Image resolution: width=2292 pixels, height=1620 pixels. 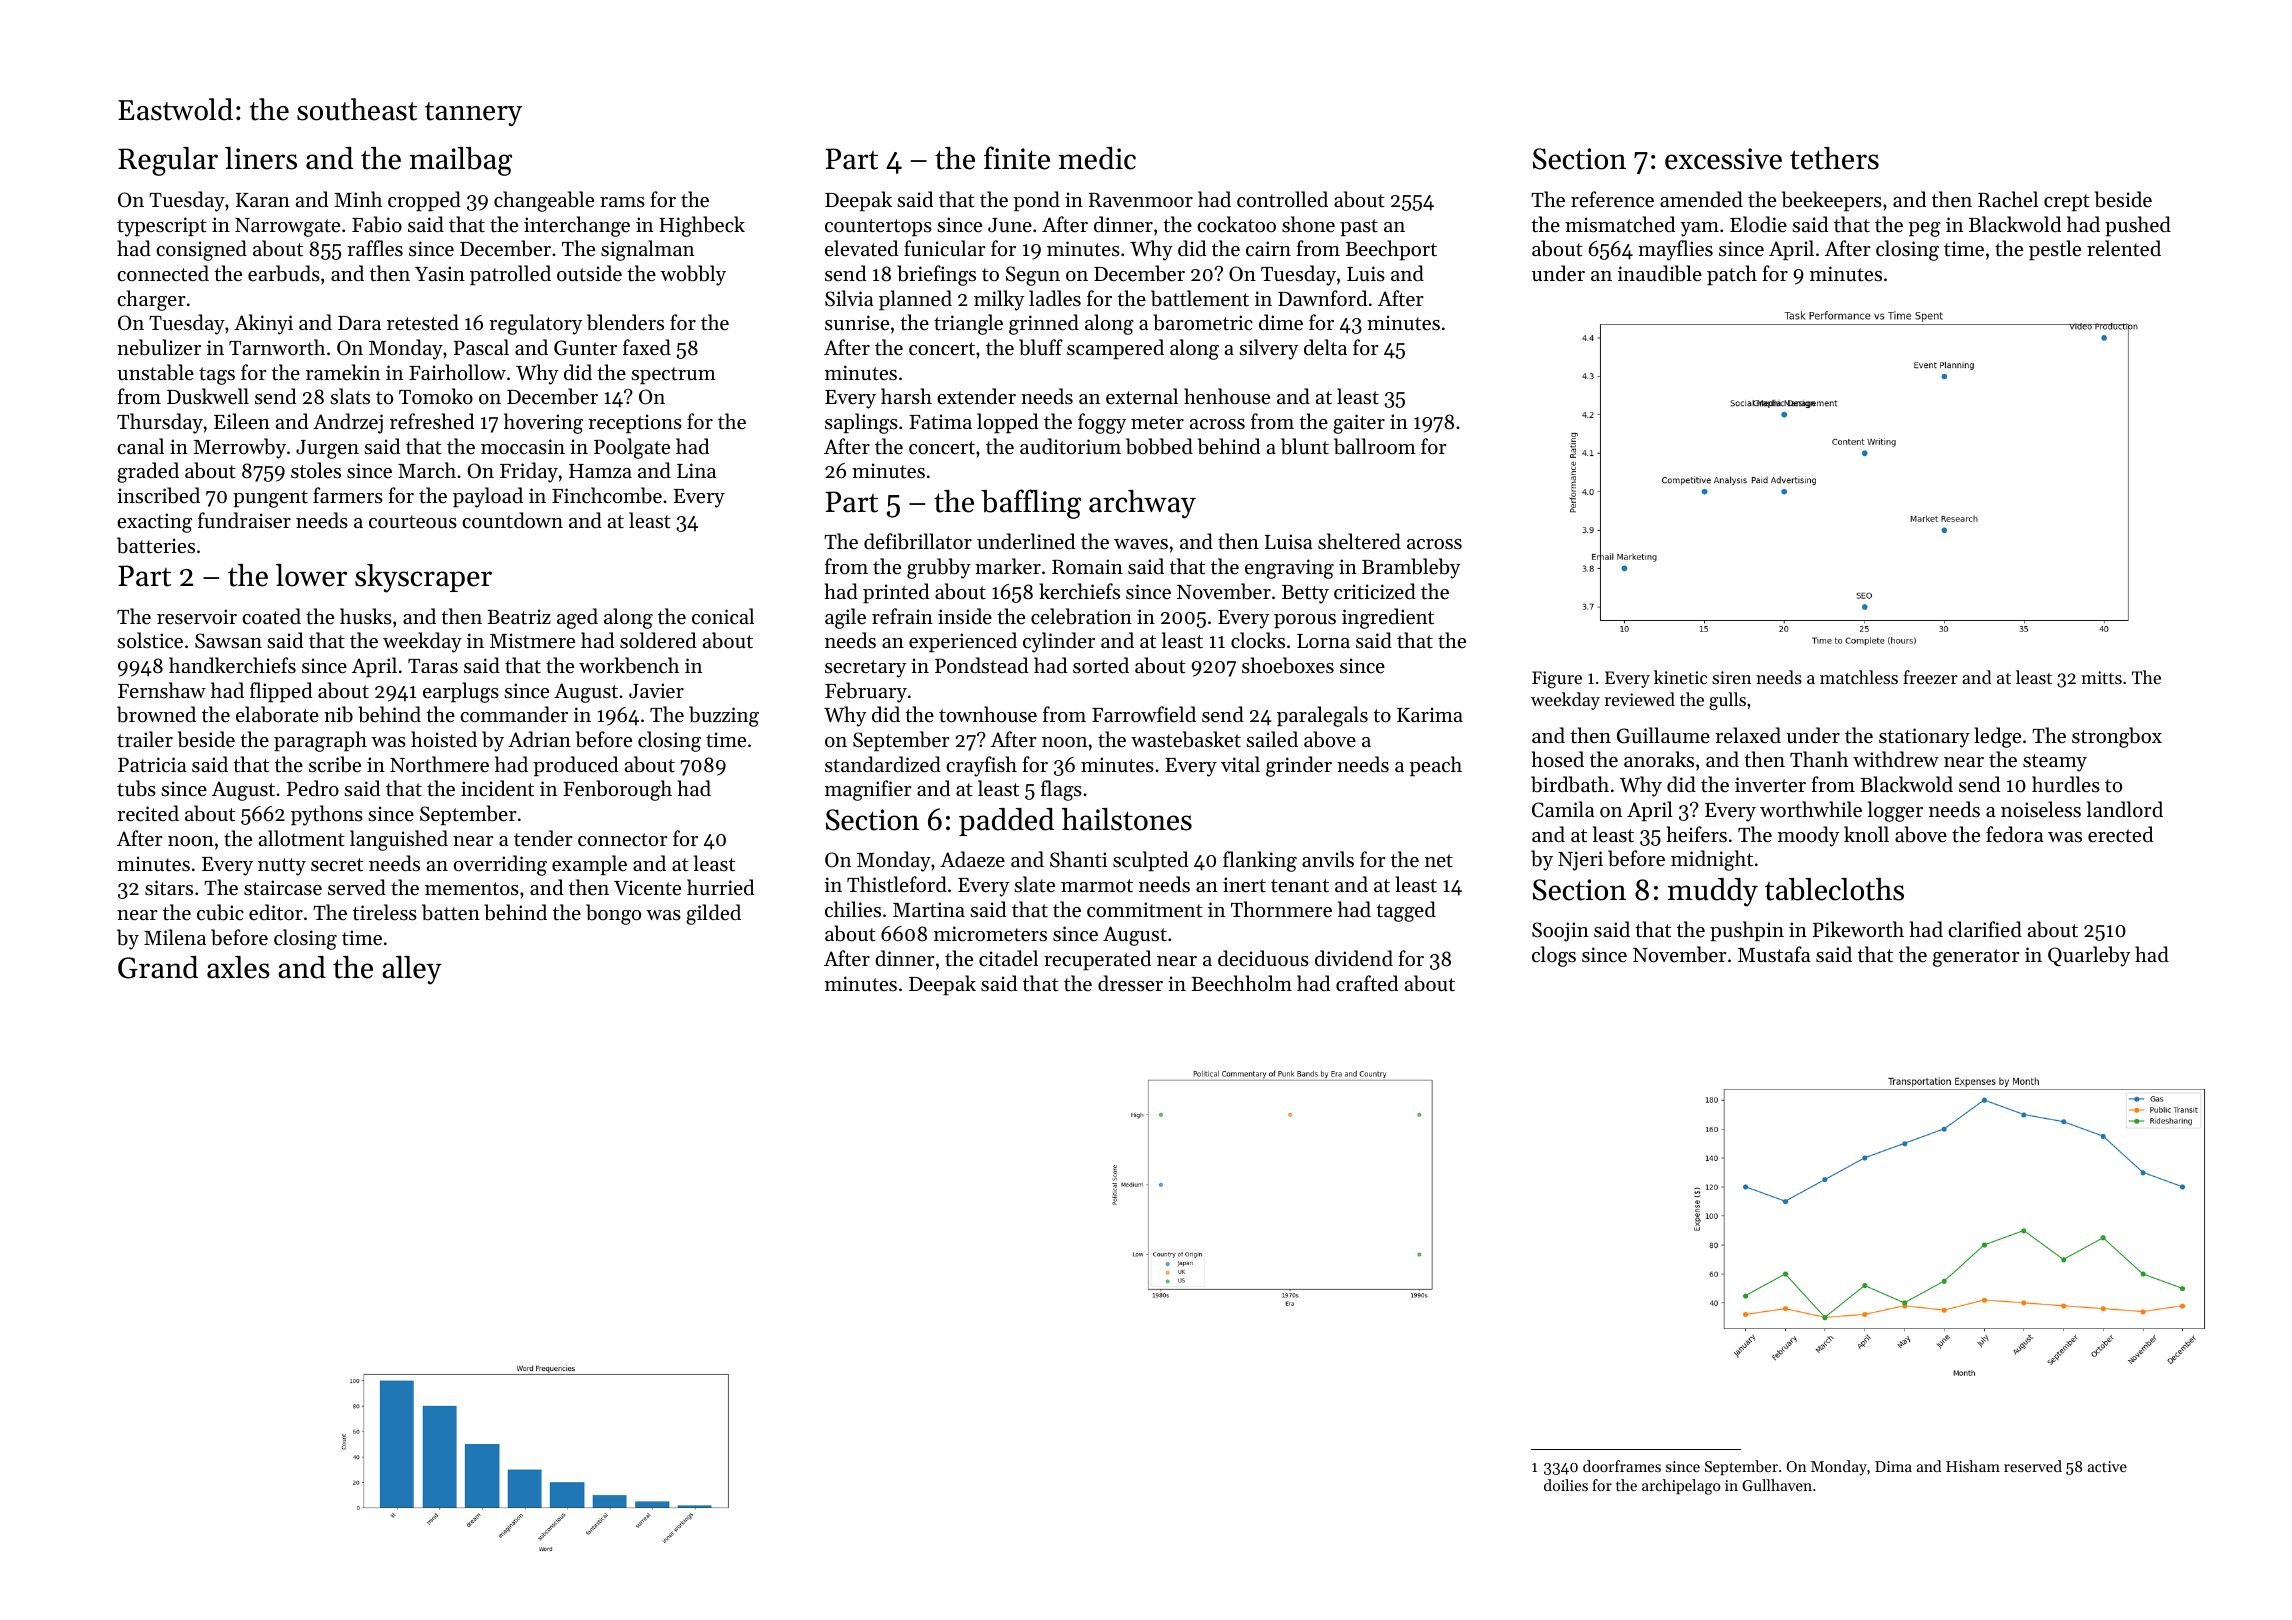 What do you see at coordinates (613, 914) in the image?
I see `bongo` at bounding box center [613, 914].
